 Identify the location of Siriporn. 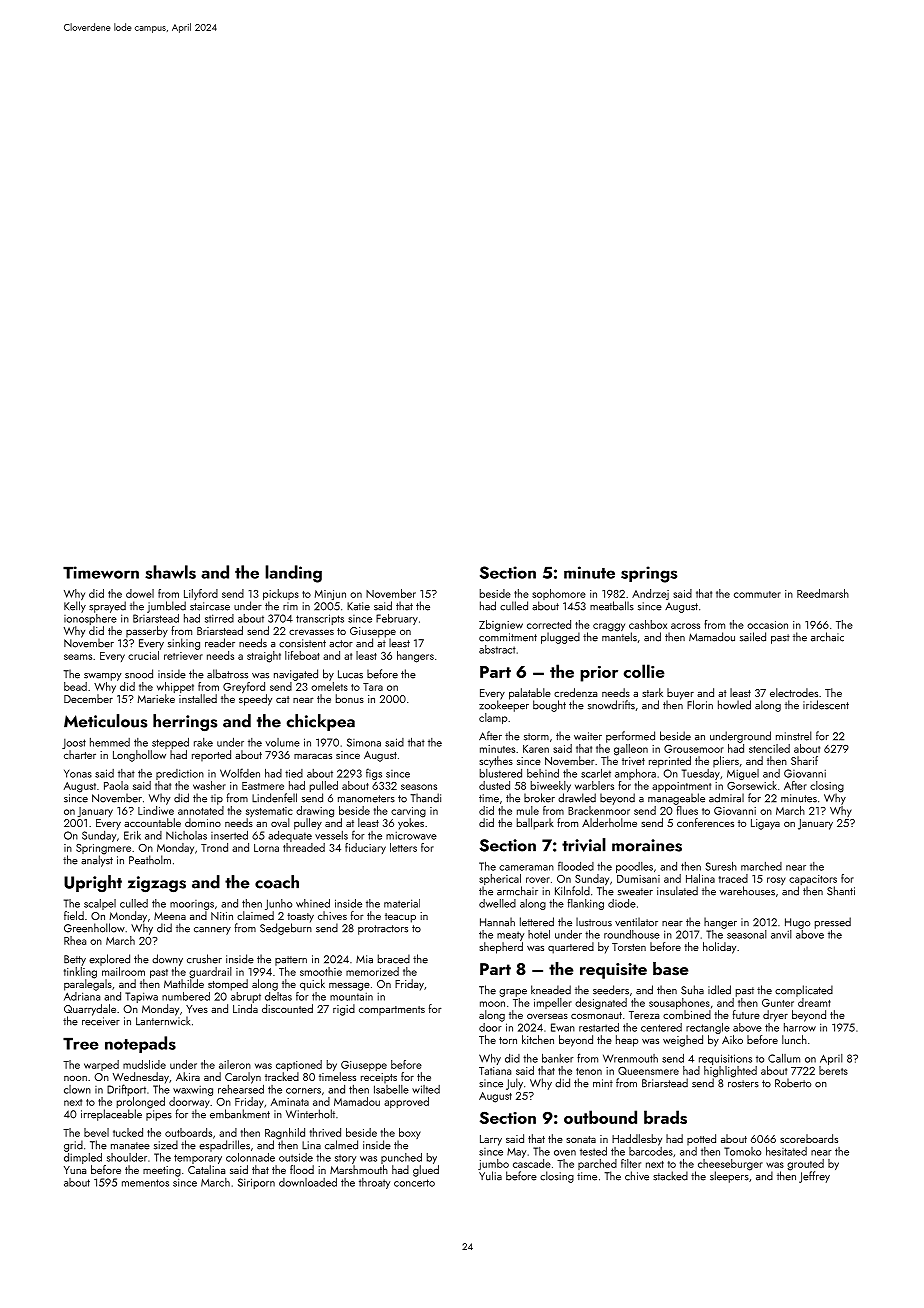
(256, 1183).
